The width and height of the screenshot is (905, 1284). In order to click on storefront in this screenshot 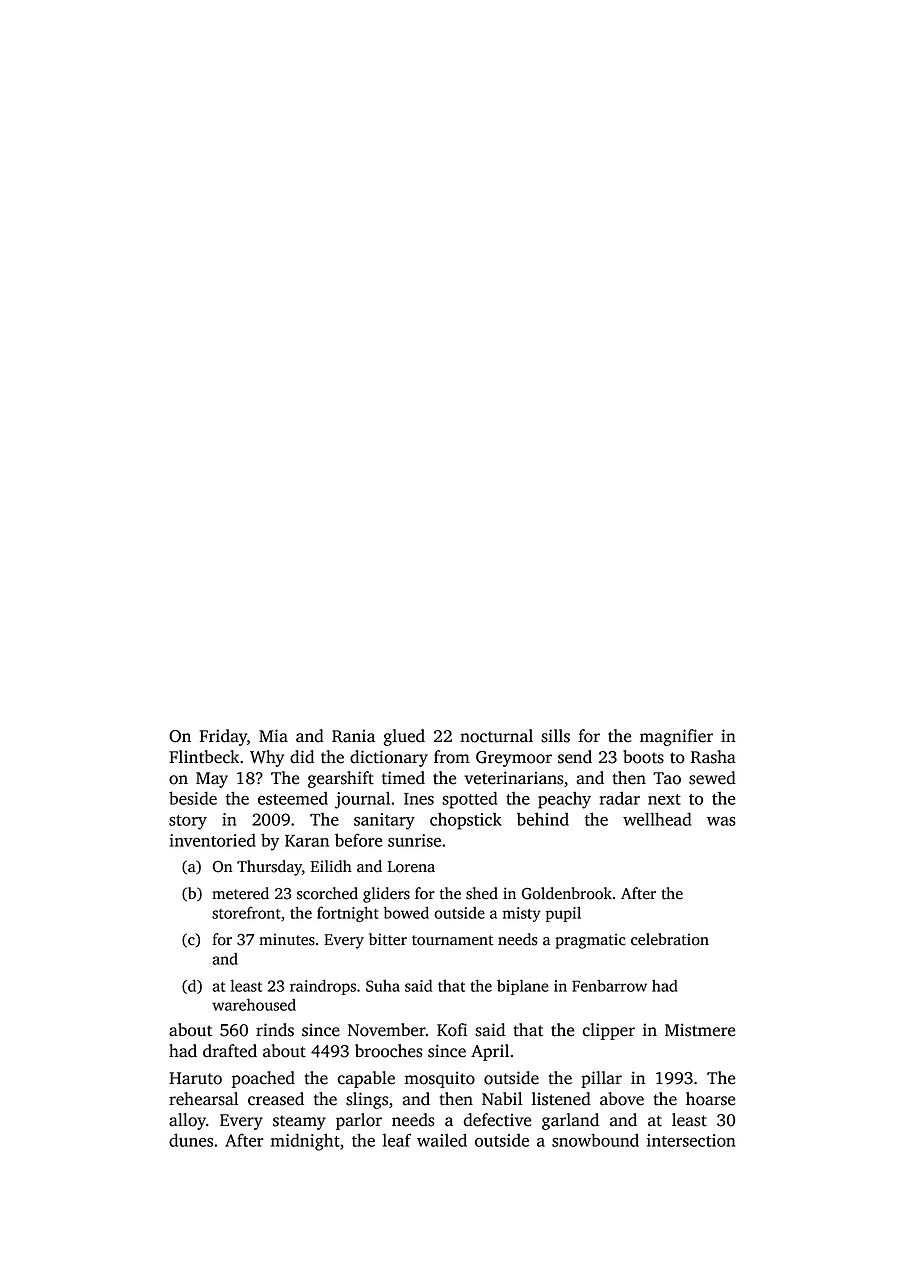, I will do `click(246, 912)`.
